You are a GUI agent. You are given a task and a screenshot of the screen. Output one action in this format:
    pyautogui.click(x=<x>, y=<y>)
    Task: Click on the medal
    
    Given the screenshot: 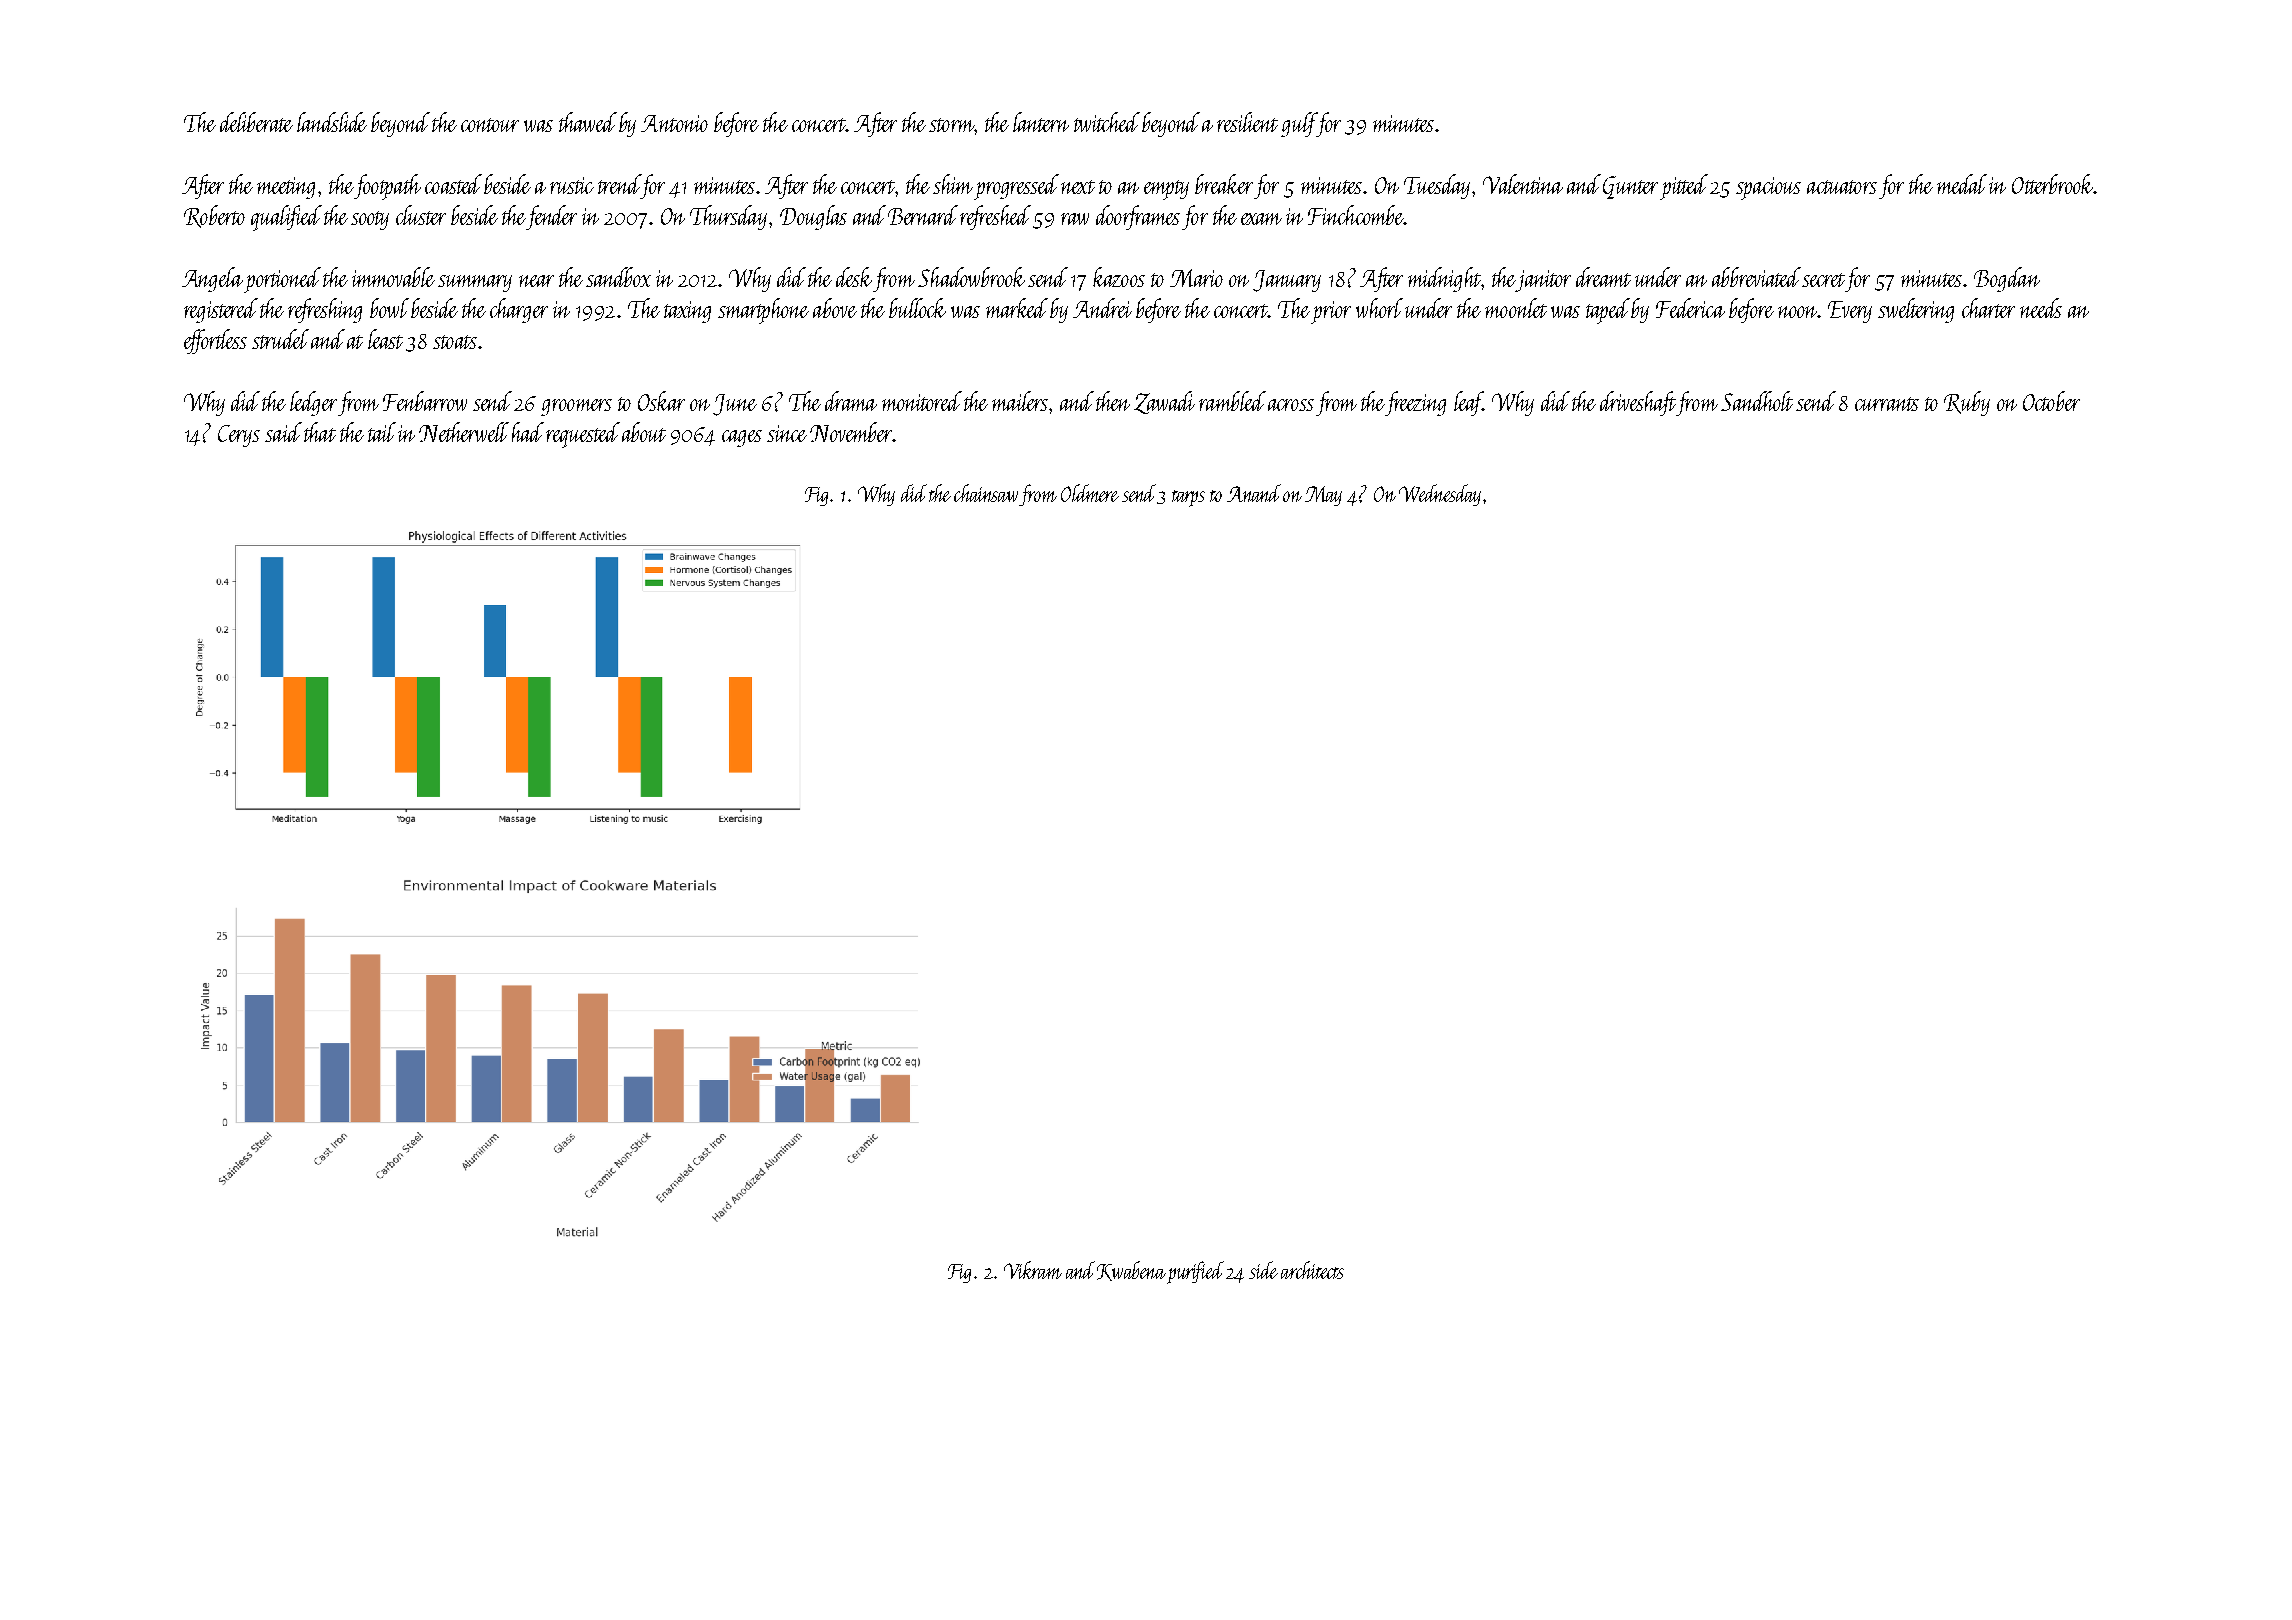 What is the action you would take?
    pyautogui.click(x=1962, y=184)
